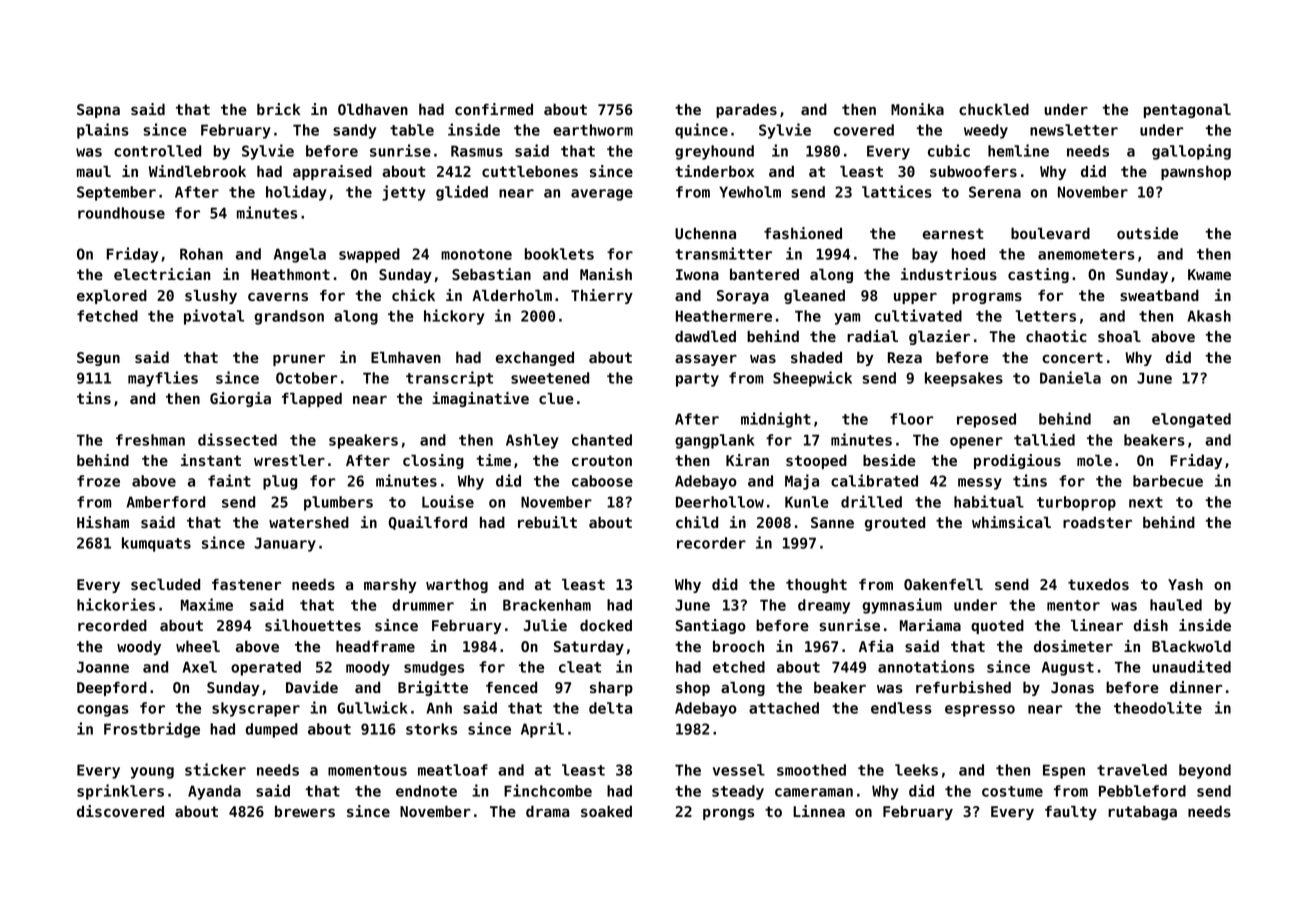  What do you see at coordinates (332, 172) in the document?
I see `appraised` at bounding box center [332, 172].
